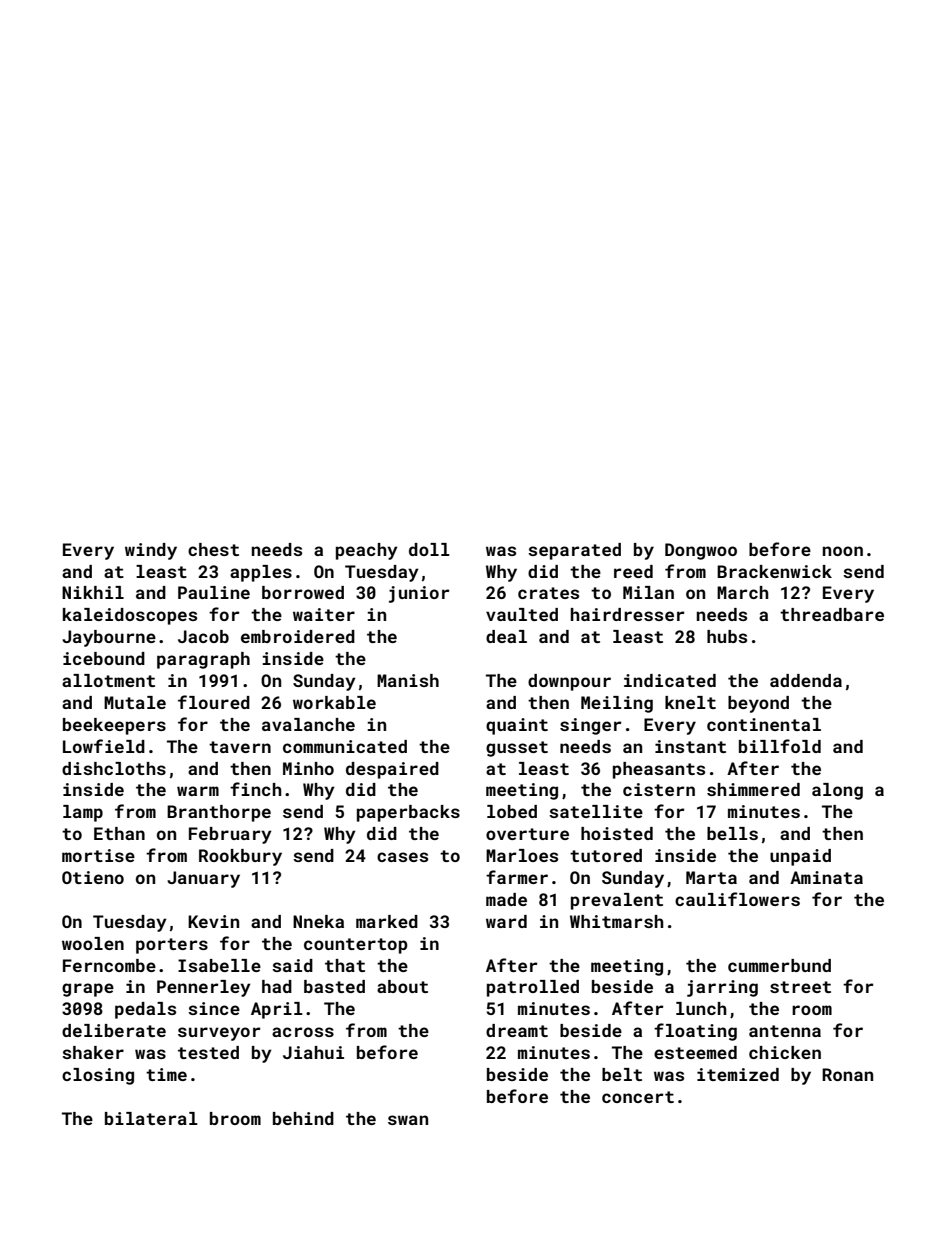  Describe the element at coordinates (208, 1052) in the image. I see `tested` at that location.
